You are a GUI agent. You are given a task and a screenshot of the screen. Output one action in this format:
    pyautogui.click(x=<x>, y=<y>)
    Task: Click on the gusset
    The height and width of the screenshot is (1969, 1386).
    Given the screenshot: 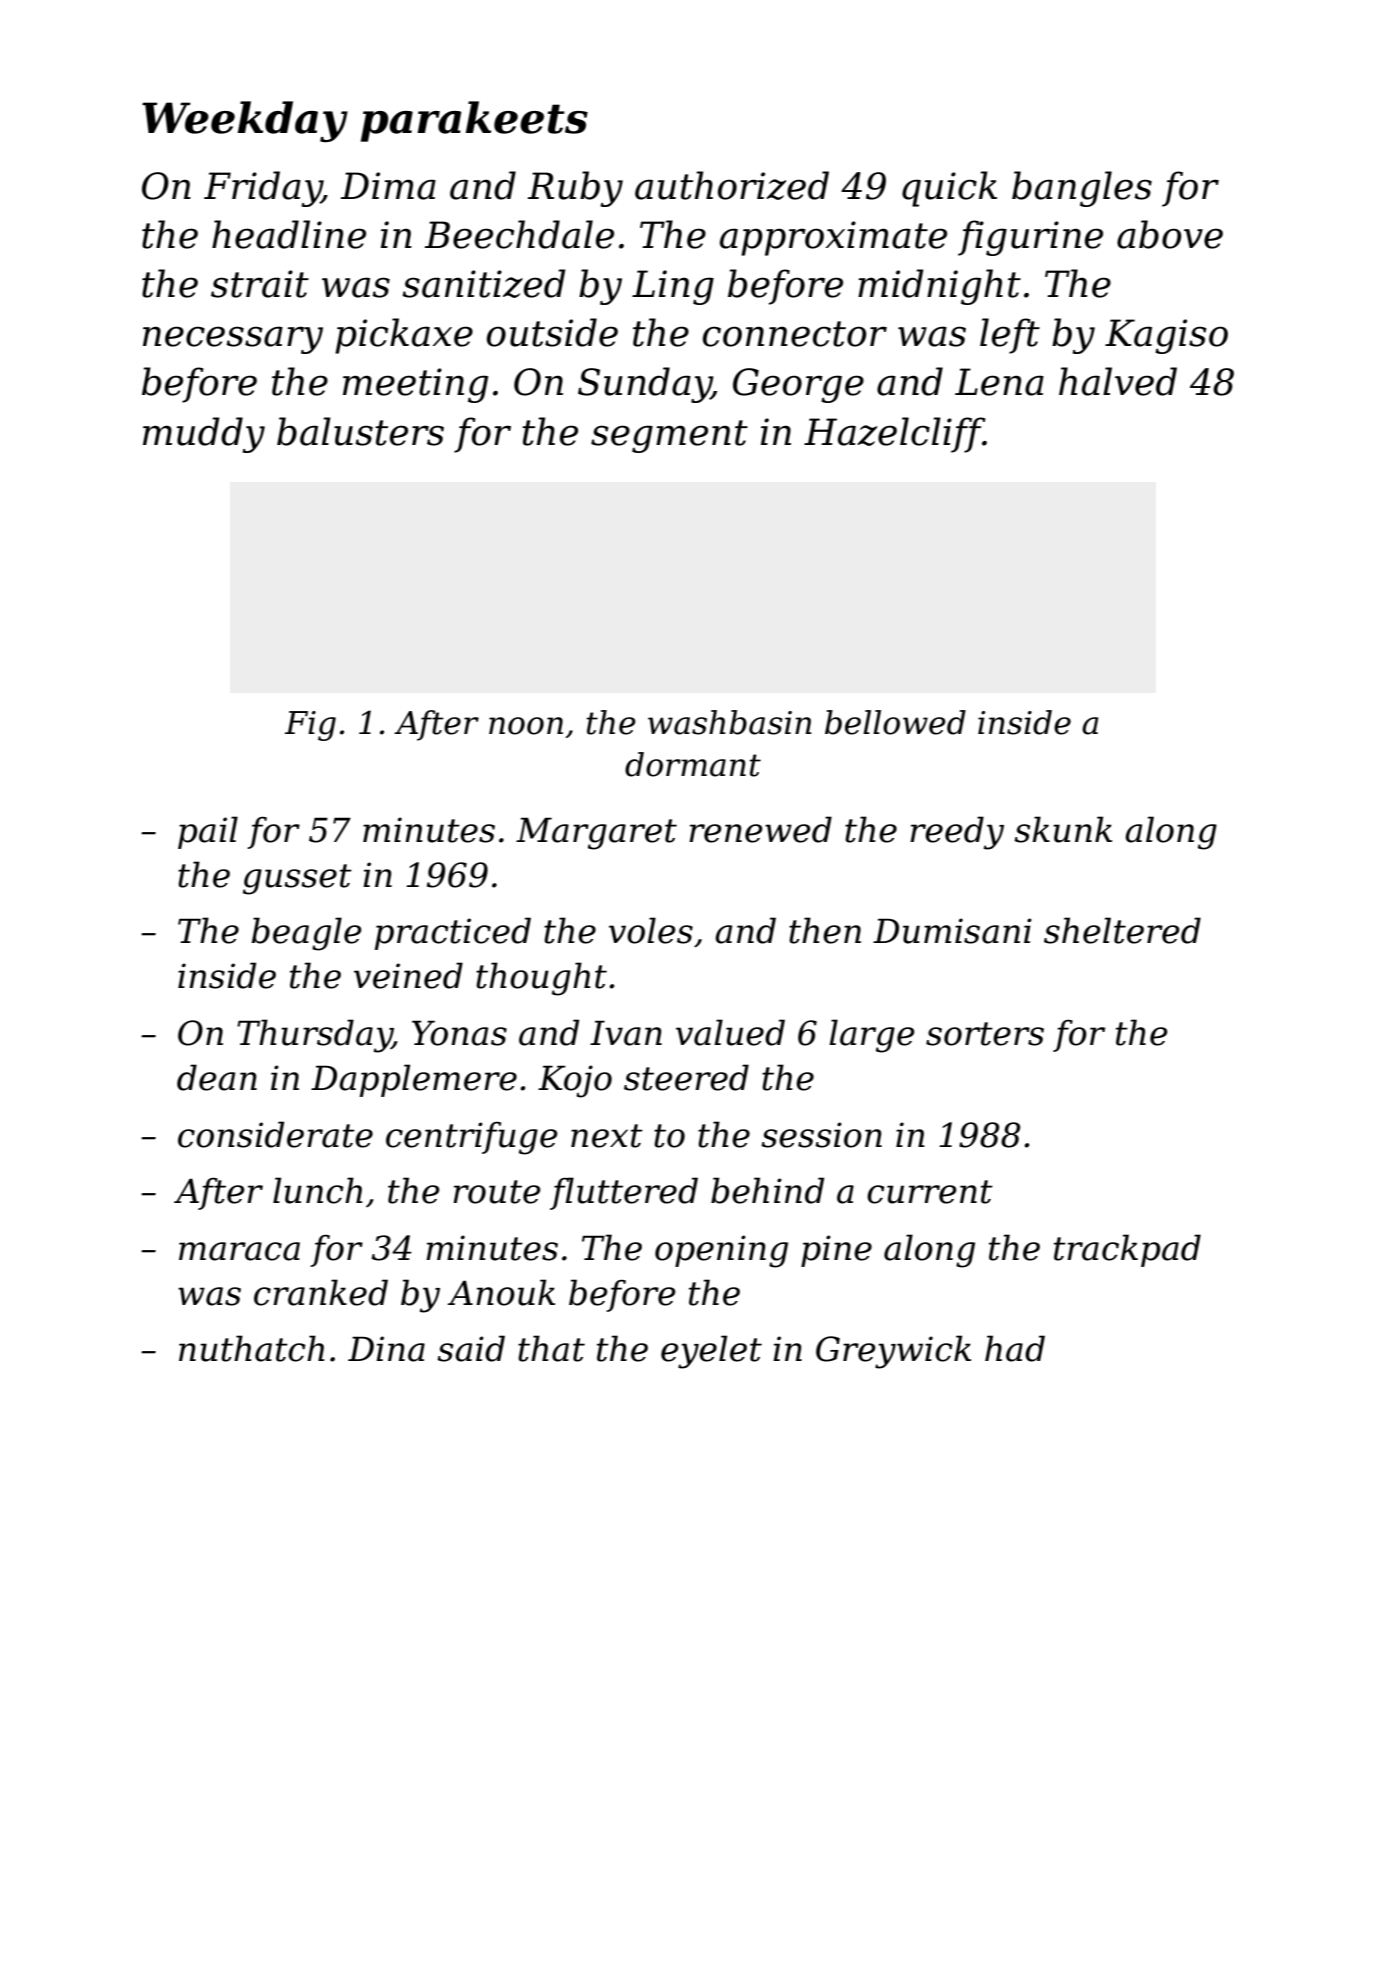 What is the action you would take?
    pyautogui.click(x=297, y=879)
